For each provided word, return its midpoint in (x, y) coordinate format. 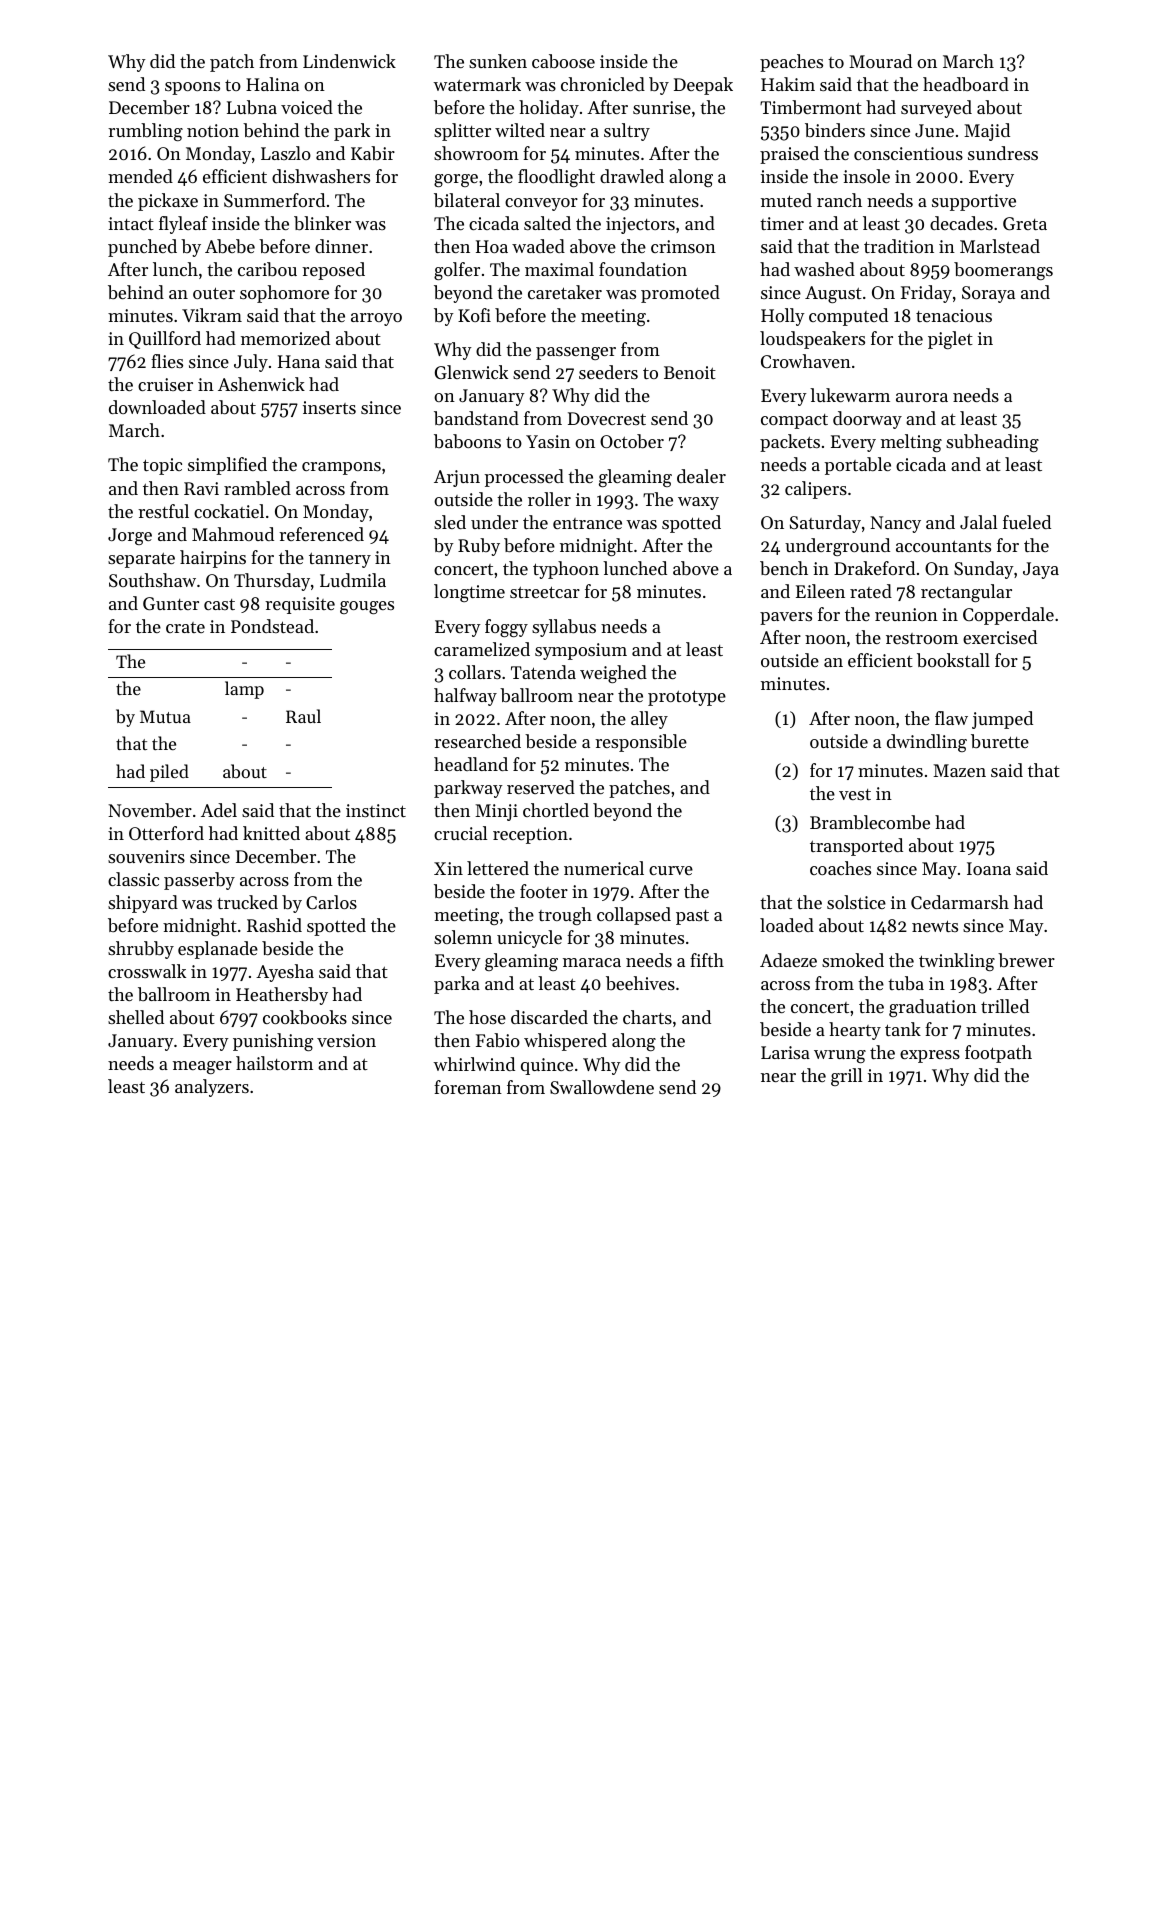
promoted (680, 294)
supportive (974, 202)
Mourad (880, 61)
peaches (791, 63)
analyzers (212, 1088)
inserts (329, 407)
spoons (192, 88)
